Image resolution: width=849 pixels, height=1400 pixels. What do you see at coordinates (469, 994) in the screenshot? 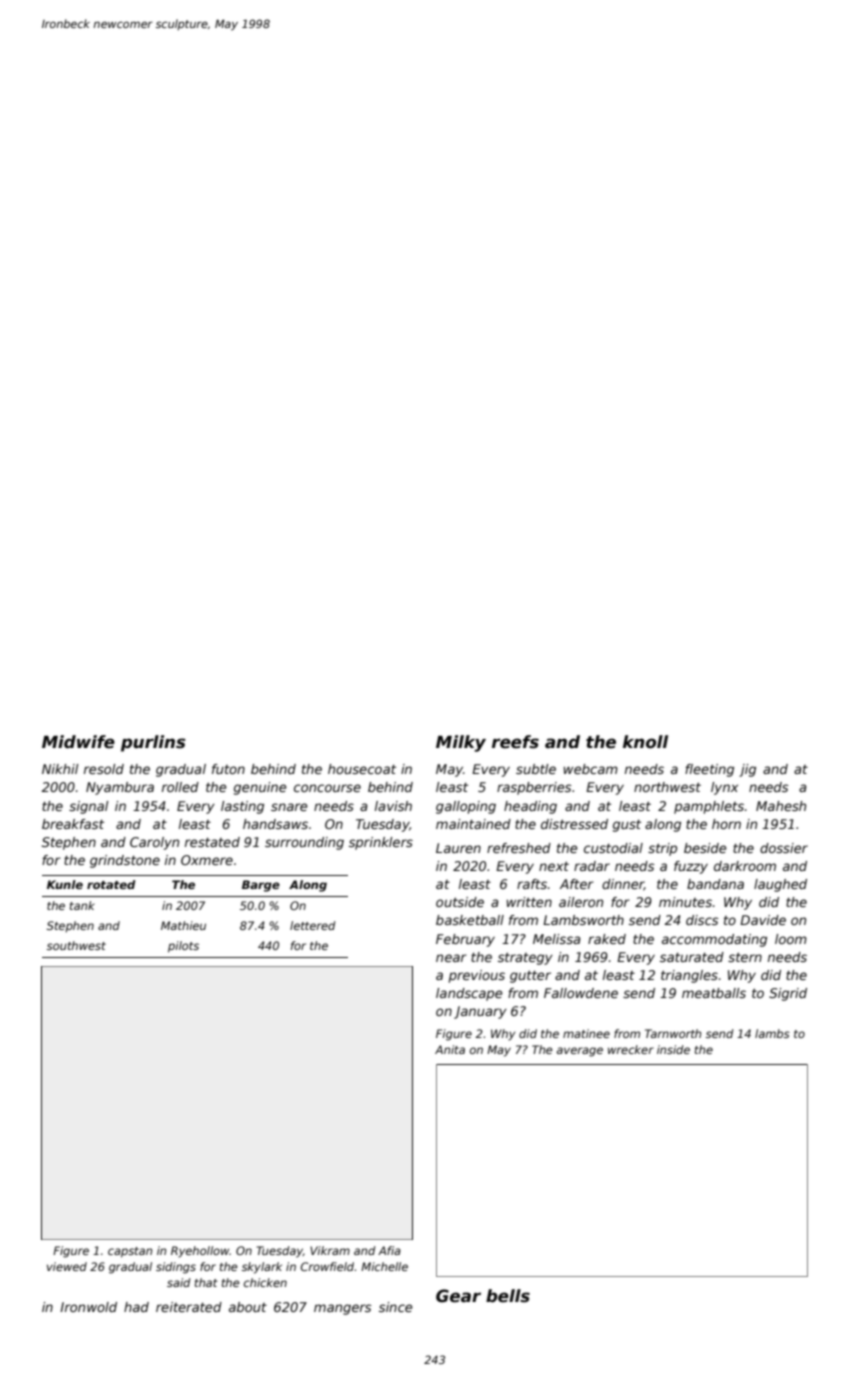
I see `landscape` at bounding box center [469, 994].
